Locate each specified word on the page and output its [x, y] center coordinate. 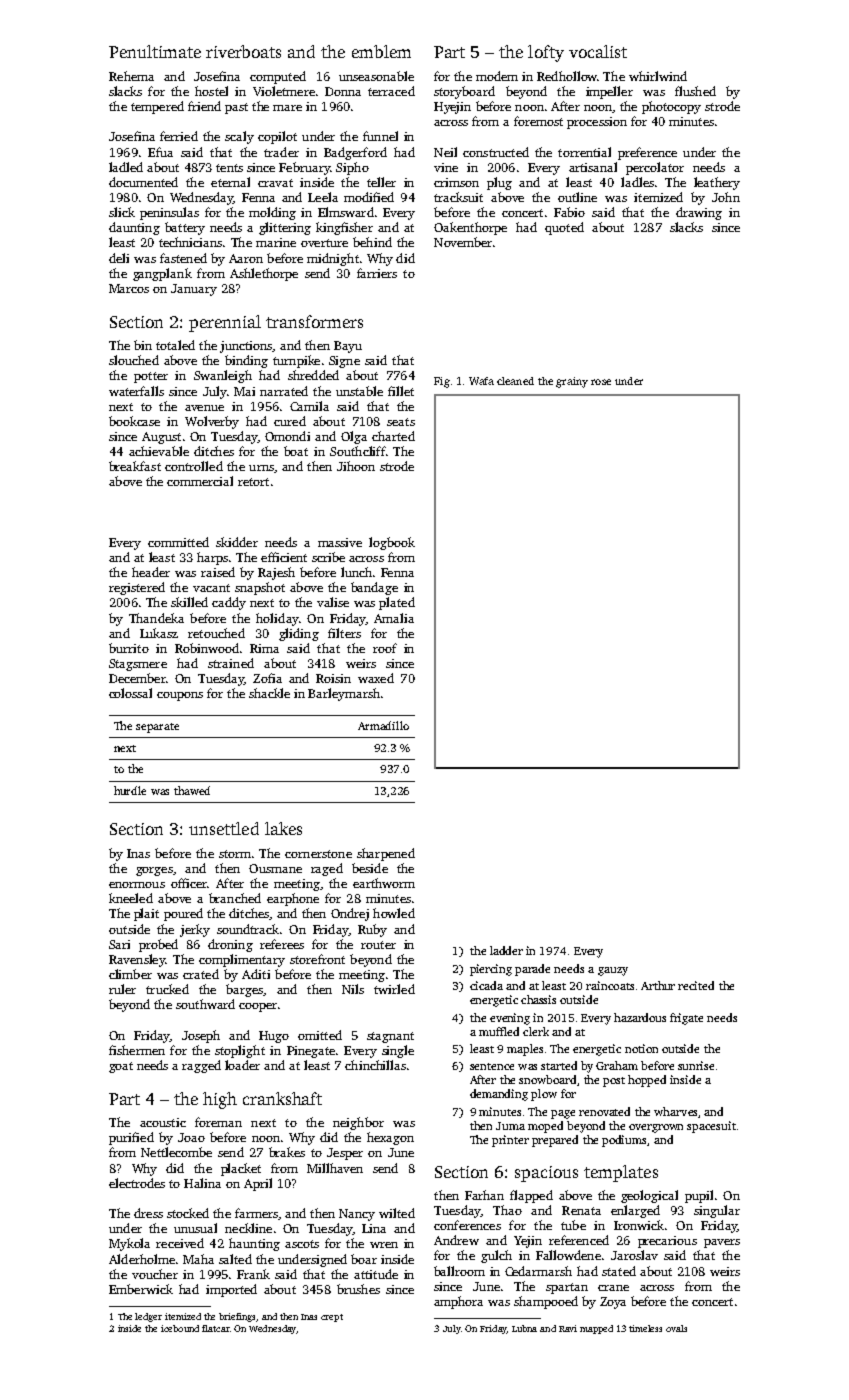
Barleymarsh [344, 694]
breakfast [135, 466]
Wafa [481, 381]
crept [332, 1318]
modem [497, 76]
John [726, 197]
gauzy [613, 971]
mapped [596, 1329]
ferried [179, 136]
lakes [283, 828]
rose [601, 382]
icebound [180, 1328]
